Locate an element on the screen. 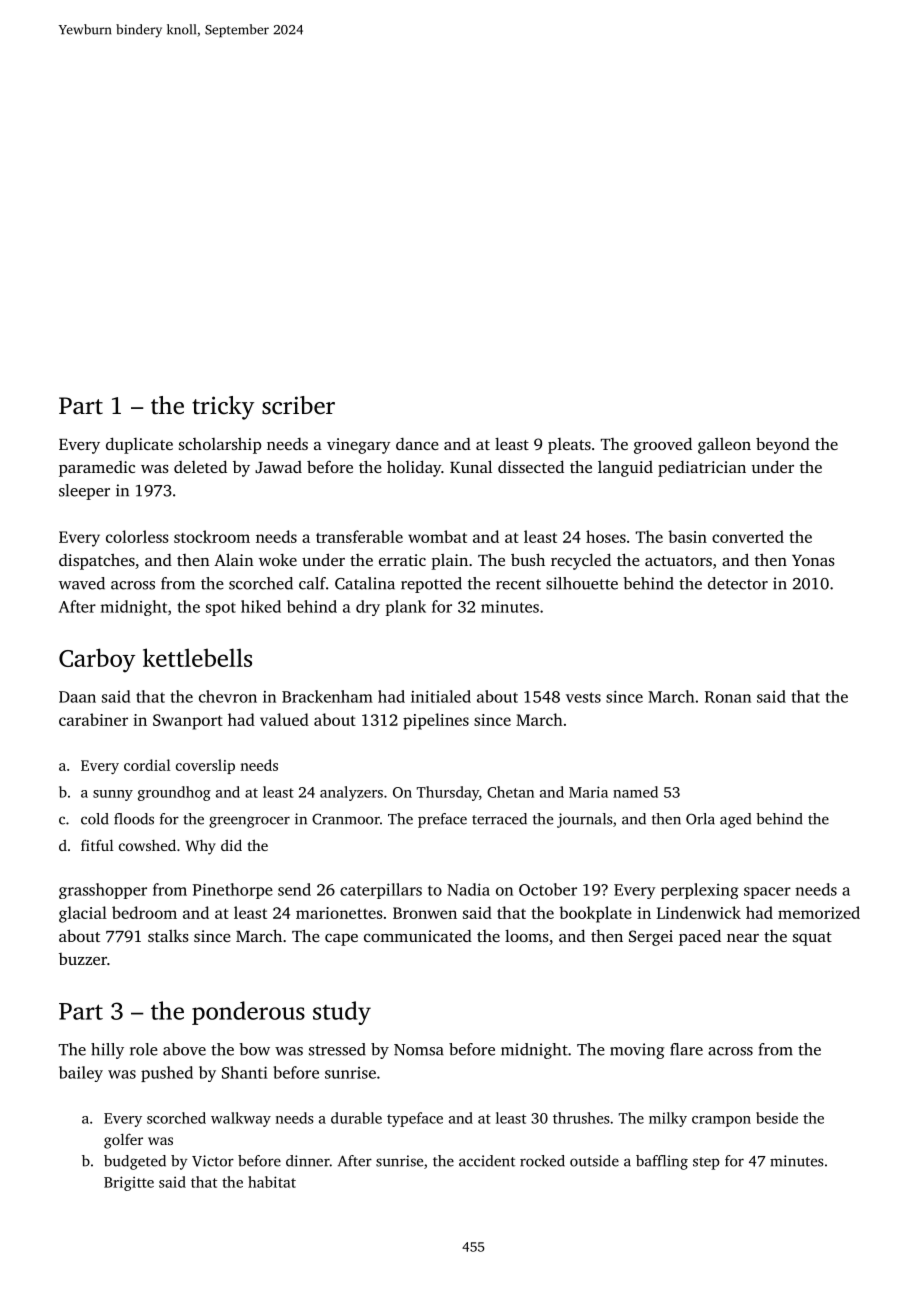 This screenshot has width=924, height=1308. Ronan is located at coordinates (728, 697).
